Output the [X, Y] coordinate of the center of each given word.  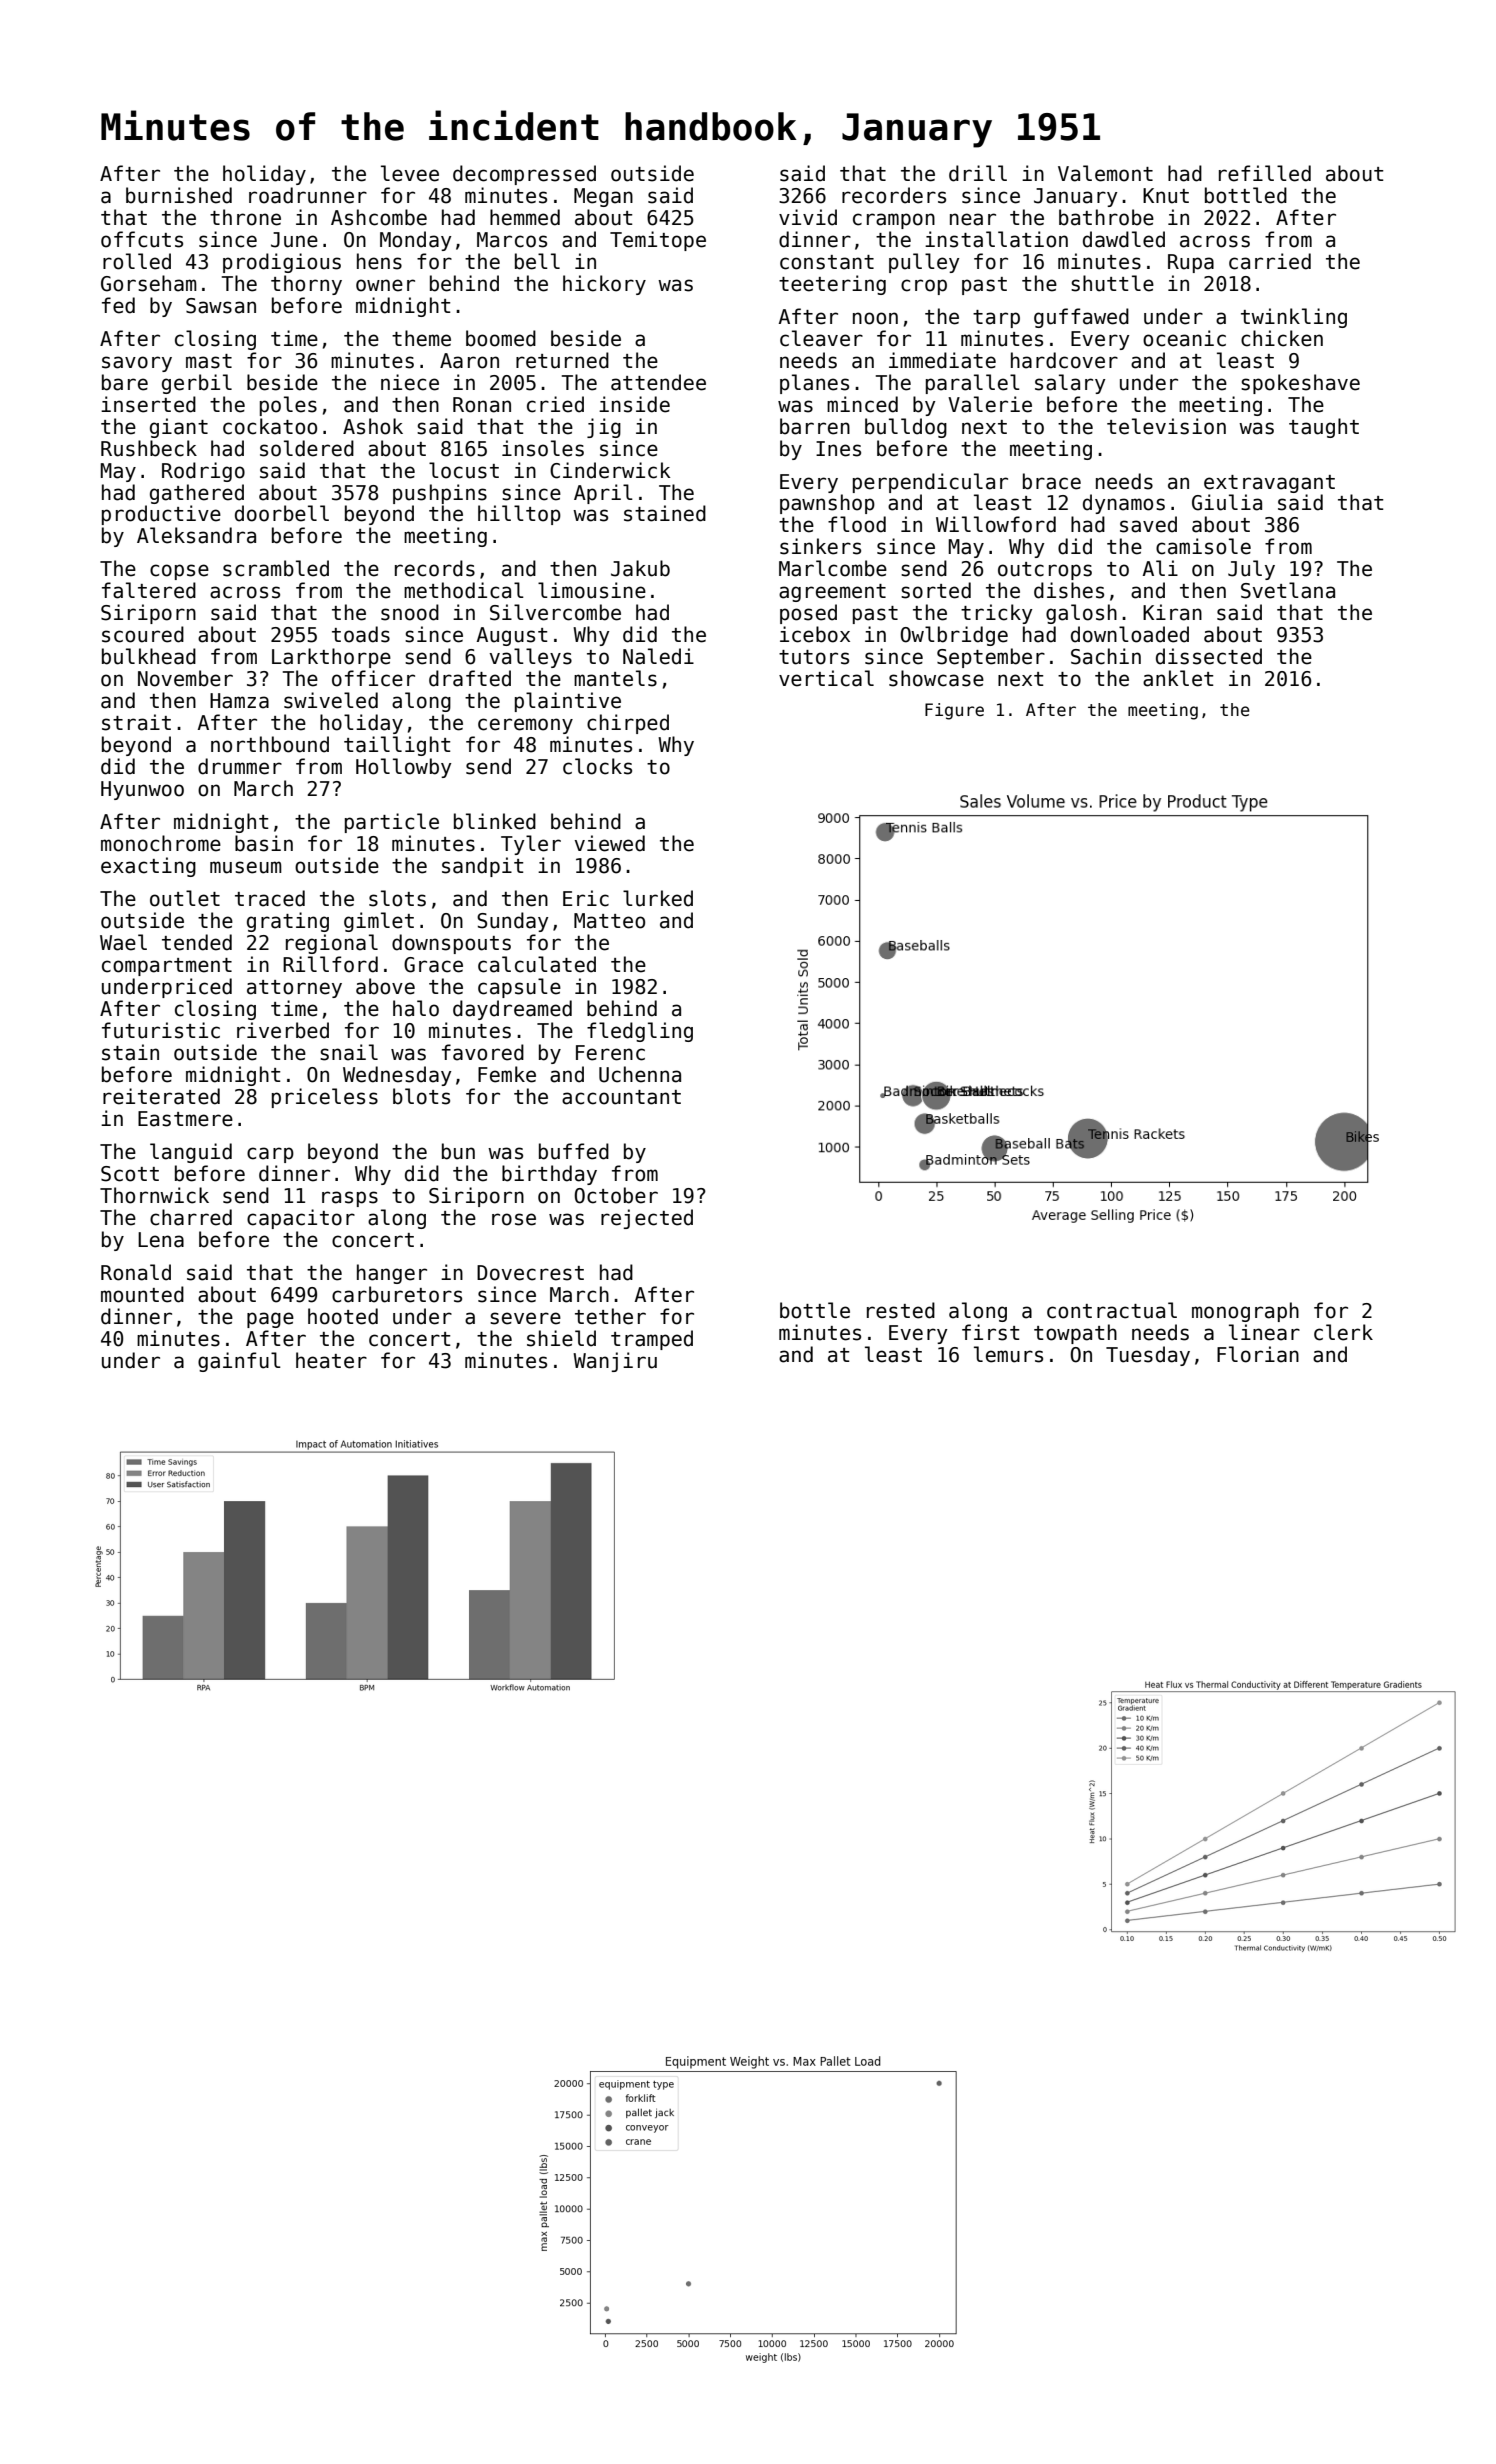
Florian [1258, 1354]
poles [288, 406]
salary [1070, 384]
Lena [161, 1240]
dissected [1209, 656]
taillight [397, 746]
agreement [832, 593]
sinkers [820, 546]
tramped [652, 1340]
